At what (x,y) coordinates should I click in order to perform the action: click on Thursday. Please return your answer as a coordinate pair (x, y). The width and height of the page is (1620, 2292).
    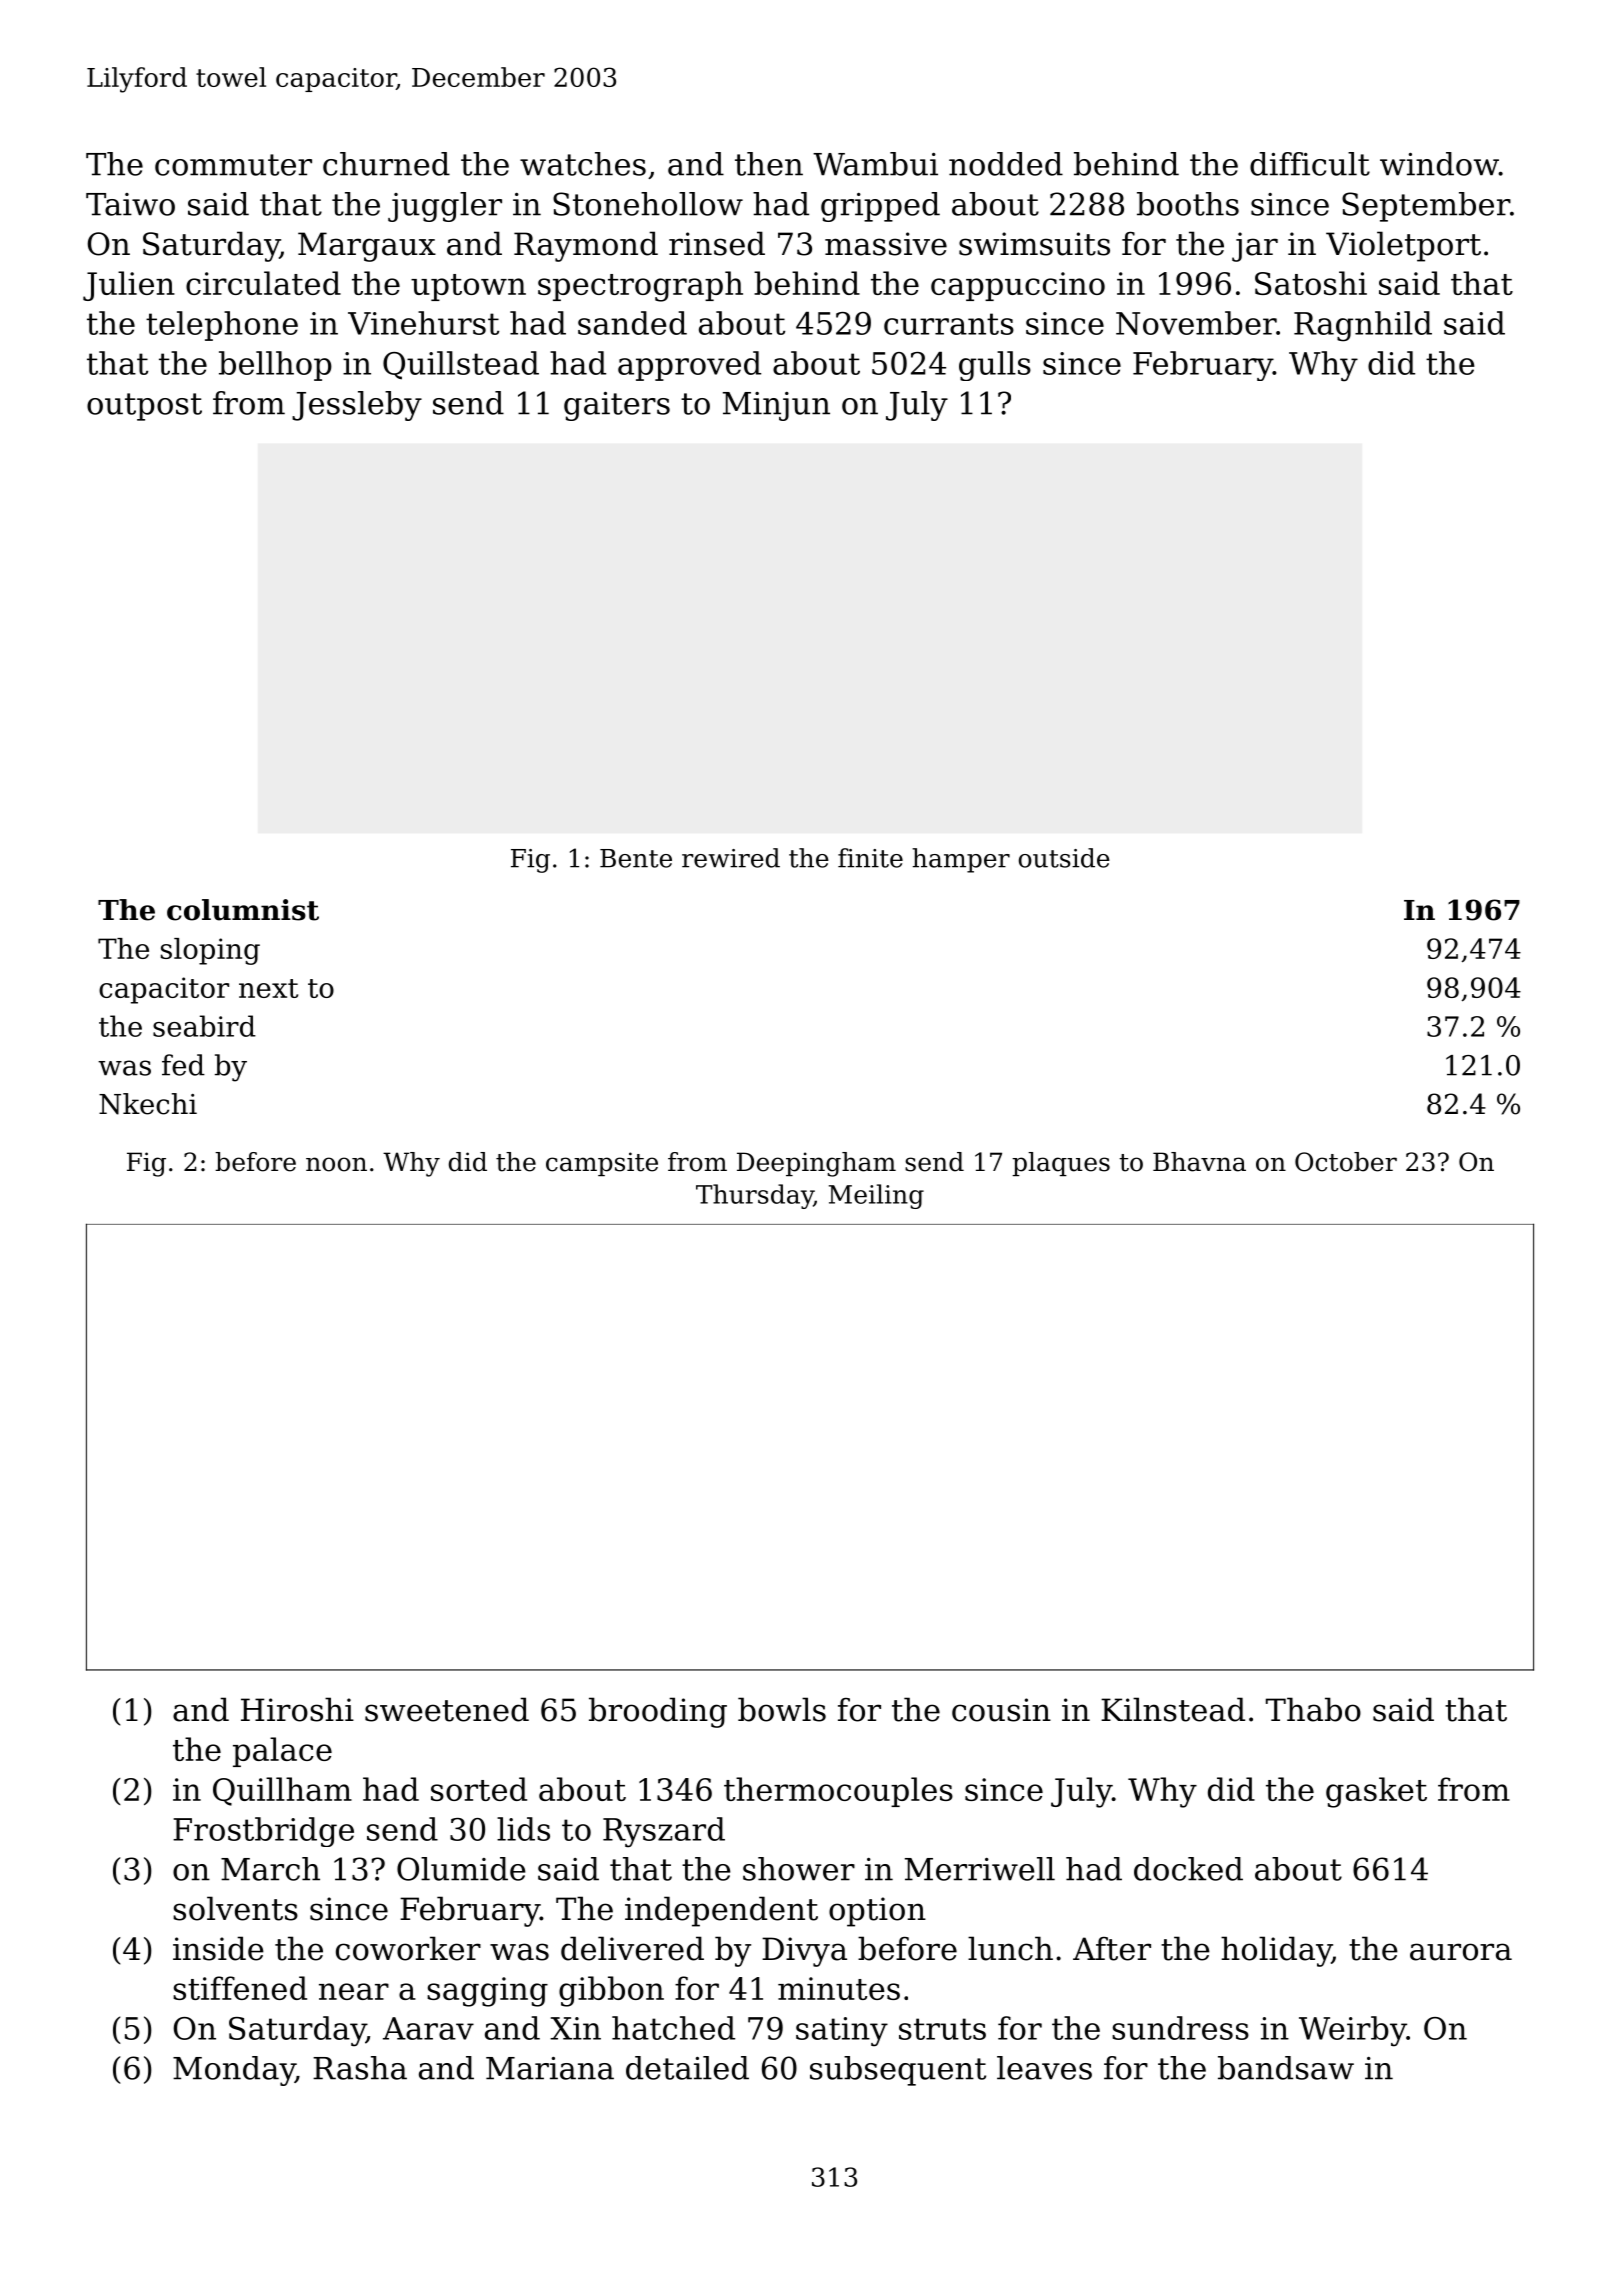
    Looking at the image, I should click on (755, 1196).
